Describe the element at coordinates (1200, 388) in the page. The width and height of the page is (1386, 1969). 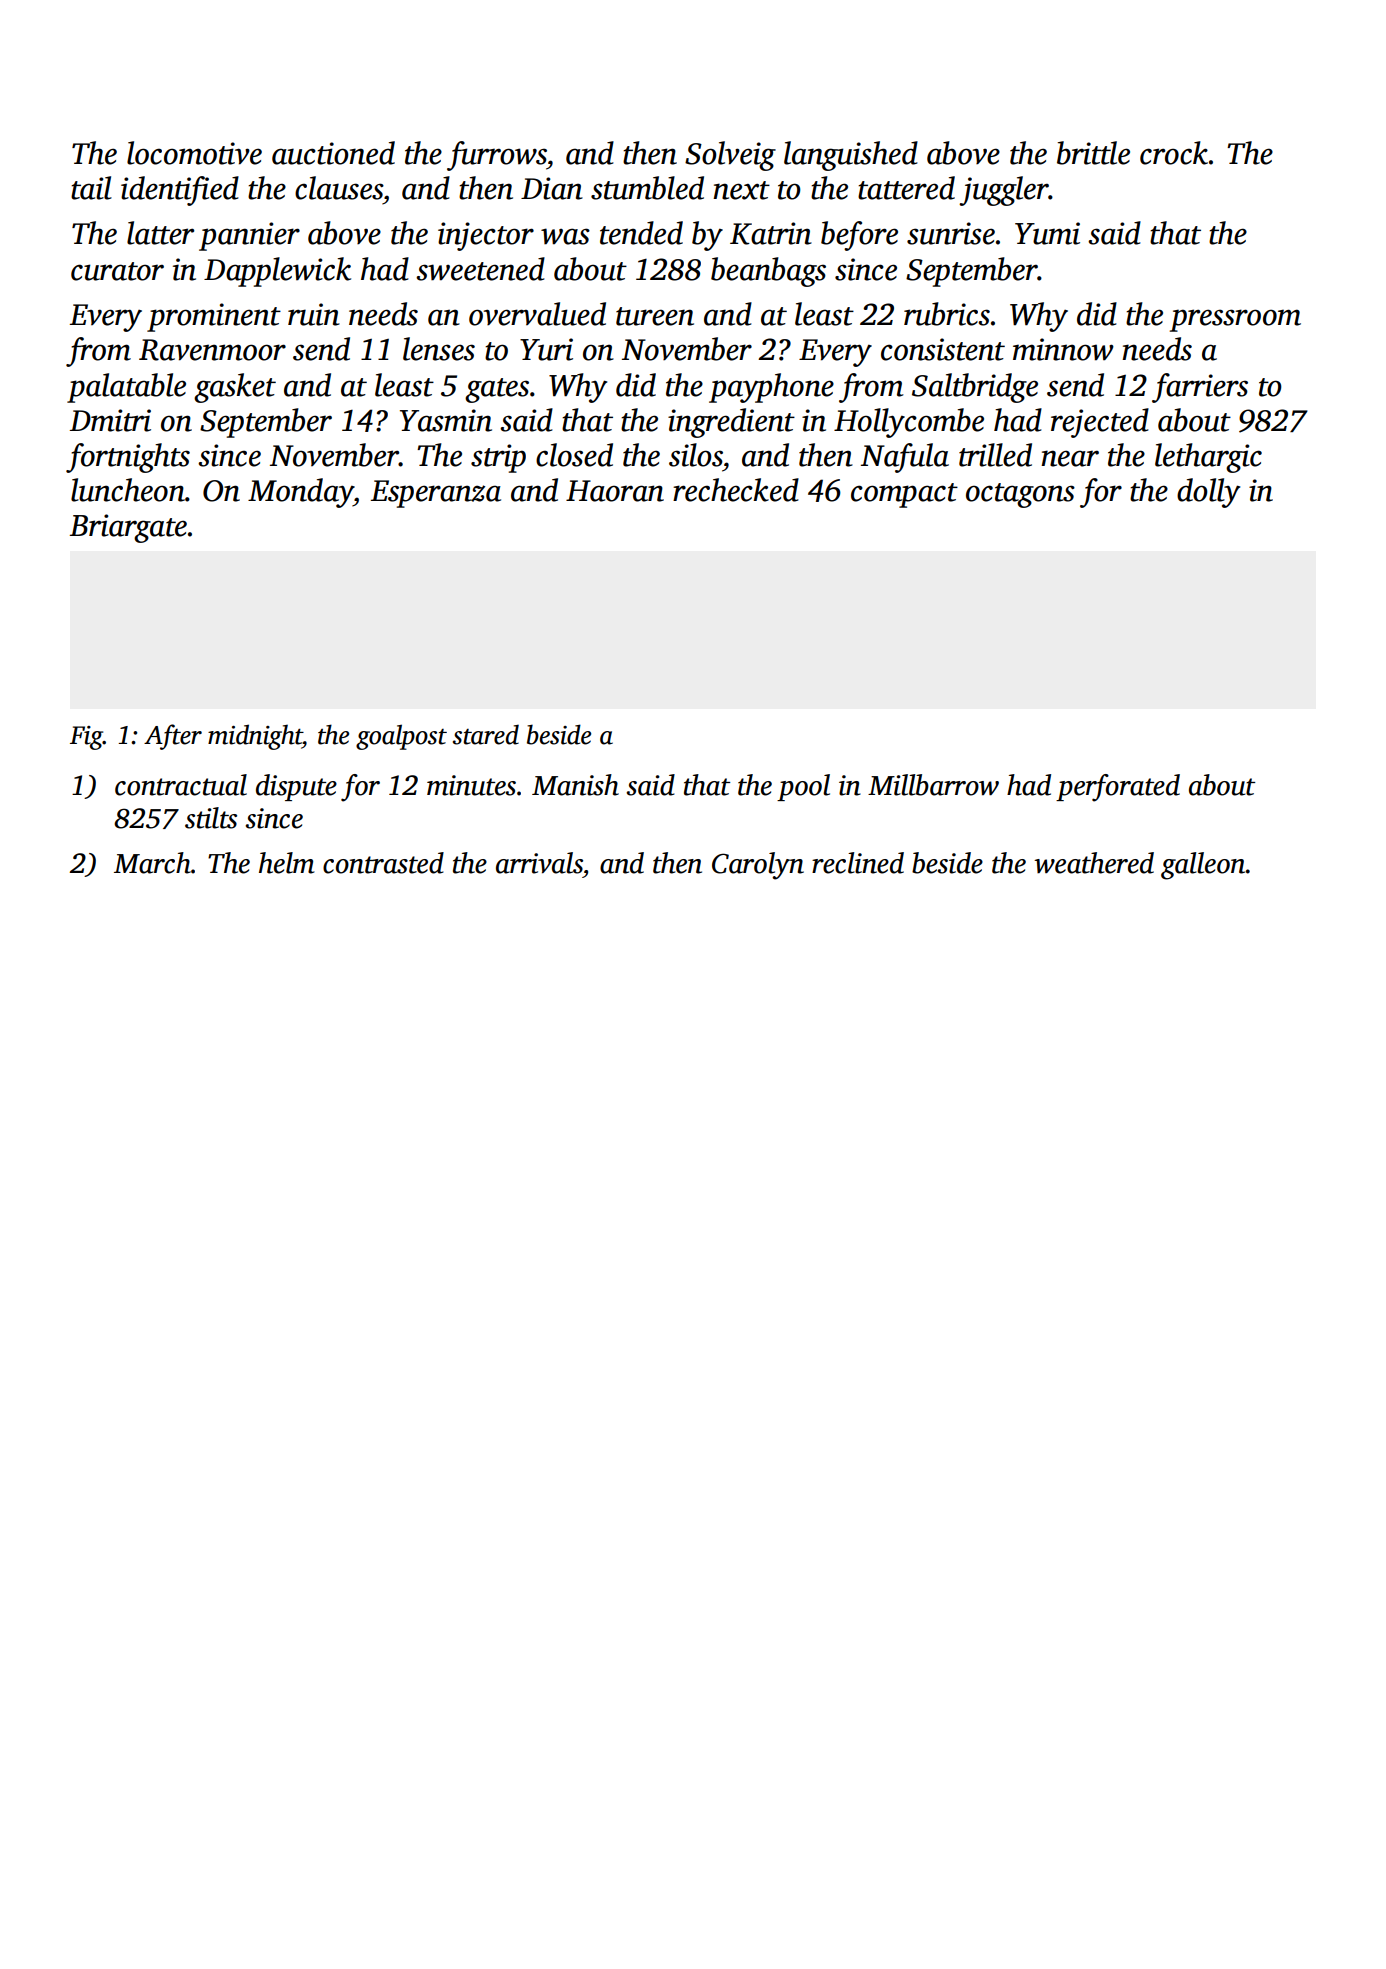
I see `farriers` at that location.
